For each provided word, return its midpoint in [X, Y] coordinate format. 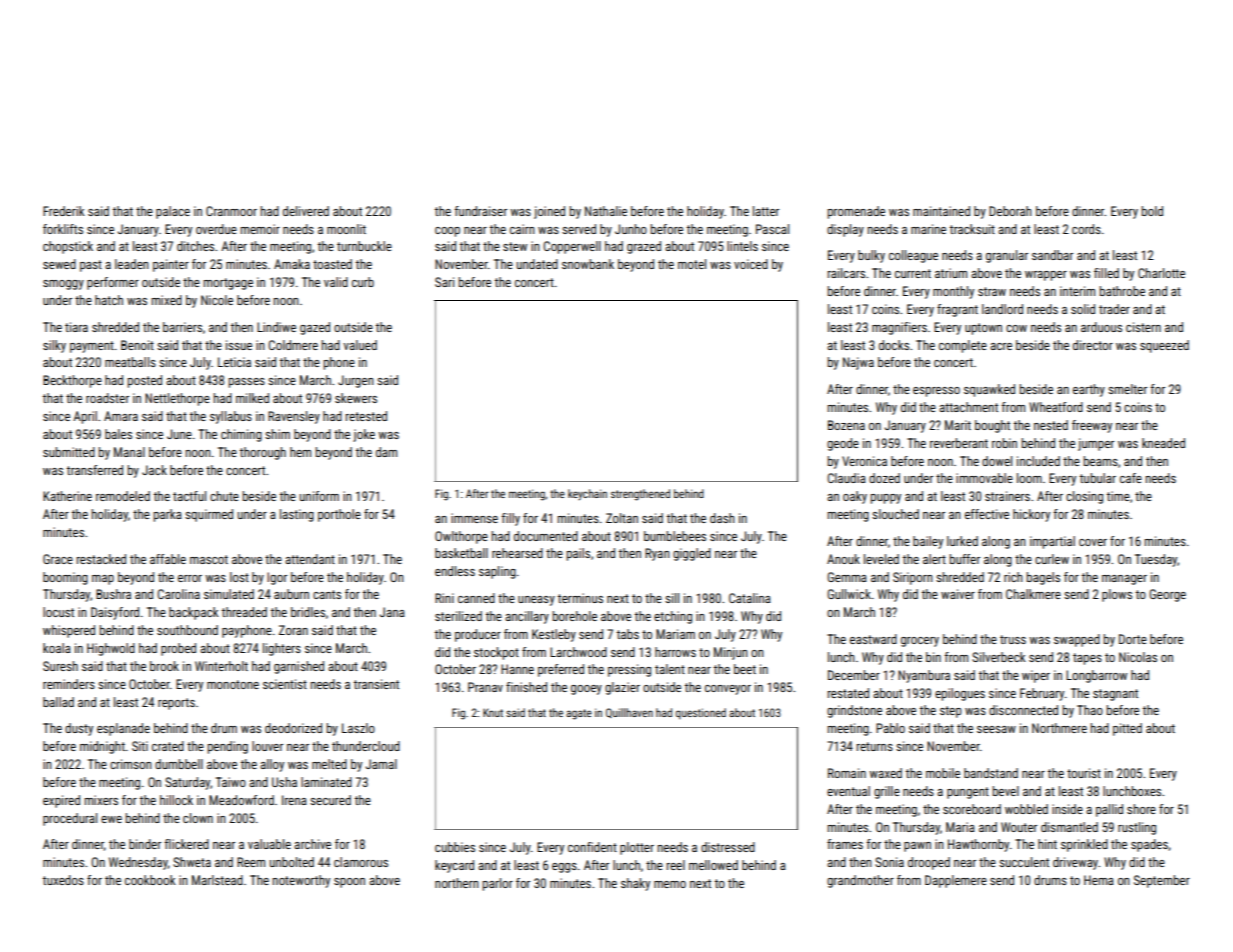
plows [1117, 595]
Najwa [858, 363]
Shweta [192, 862]
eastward [873, 639]
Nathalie [606, 211]
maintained [941, 211]
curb [363, 282]
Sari [444, 282]
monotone [233, 684]
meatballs [130, 362]
